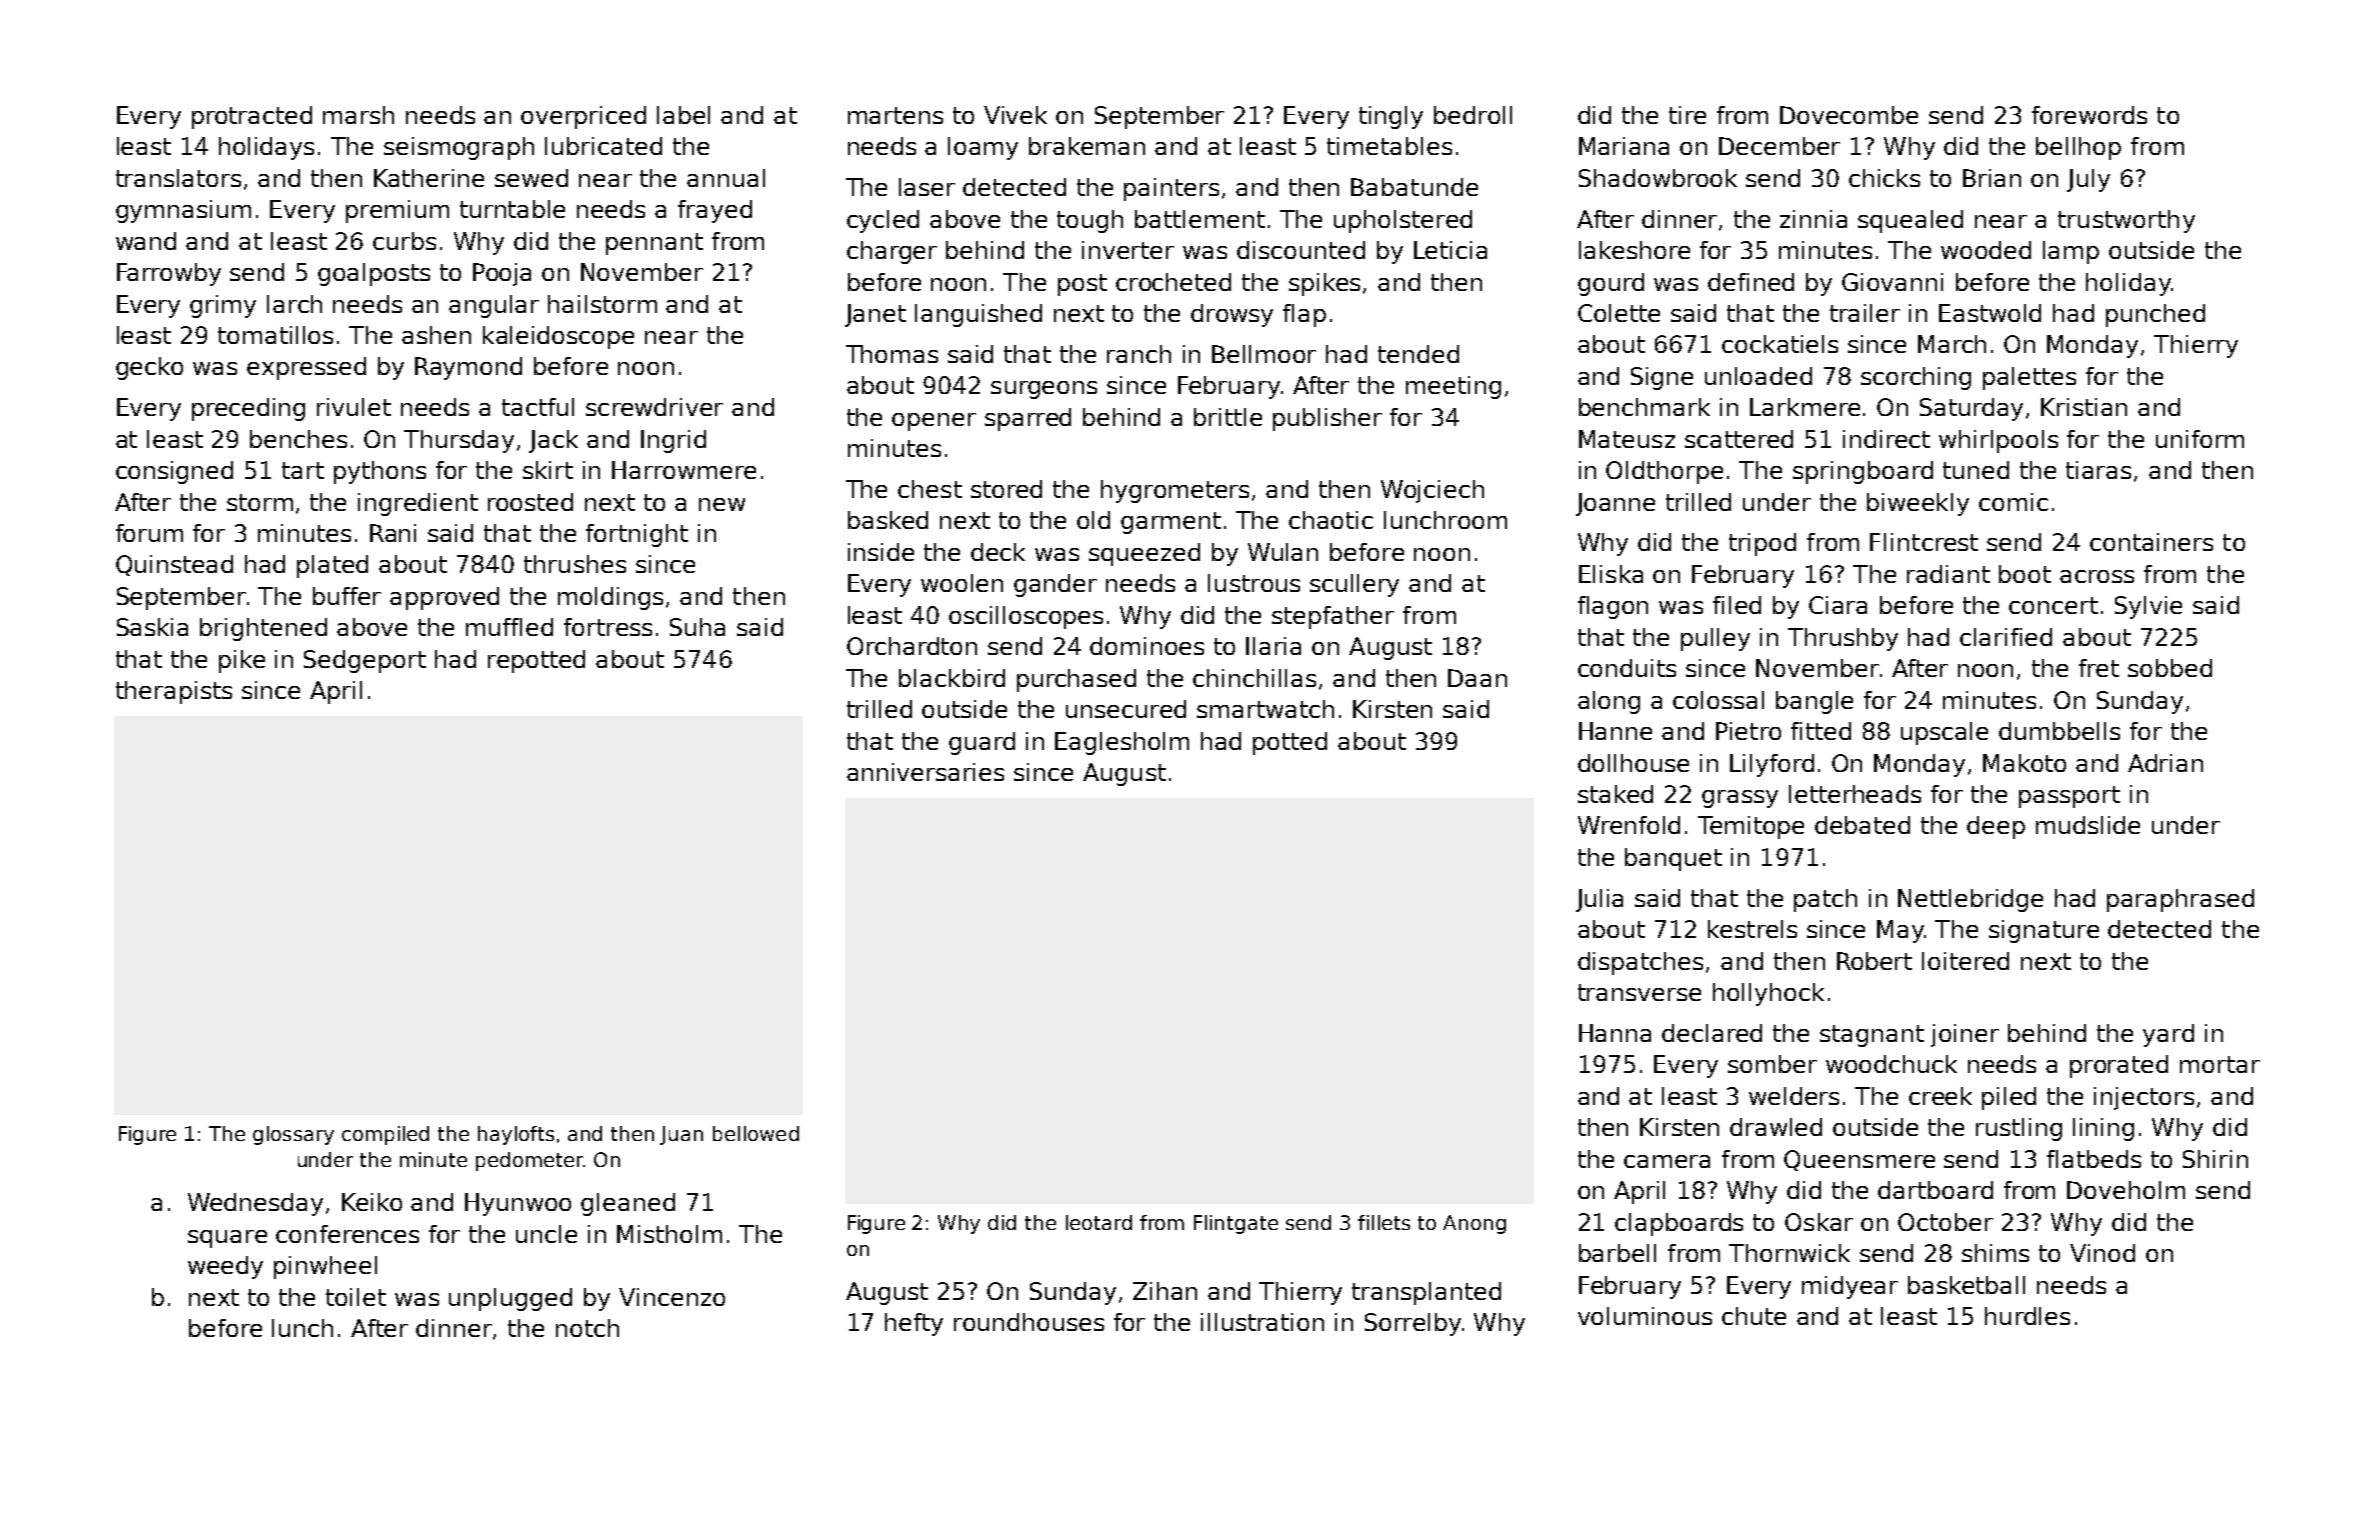 The image size is (2380, 1540). What do you see at coordinates (1976, 470) in the screenshot?
I see `tuned` at bounding box center [1976, 470].
